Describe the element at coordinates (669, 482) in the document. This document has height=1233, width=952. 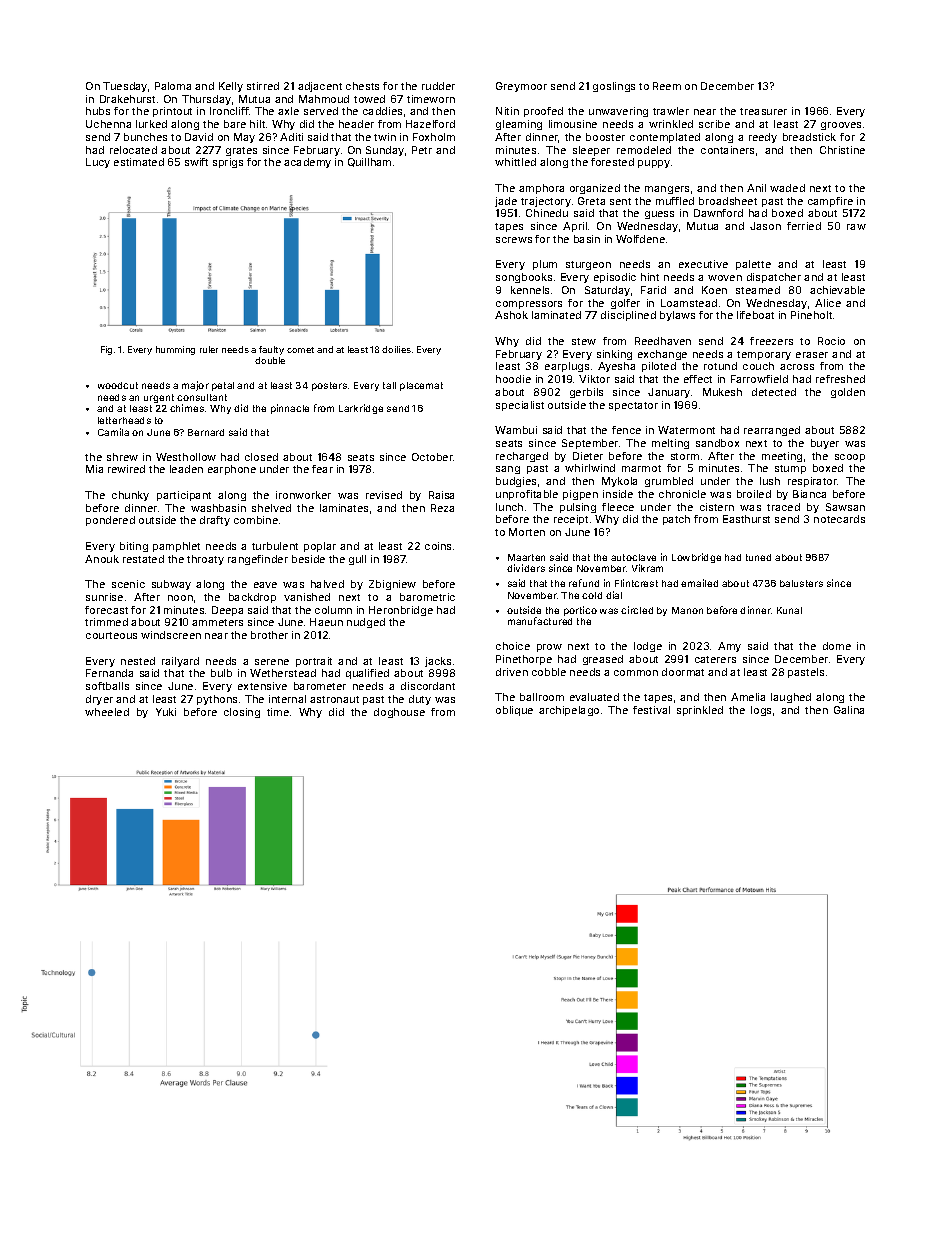
I see `grumbled` at that location.
